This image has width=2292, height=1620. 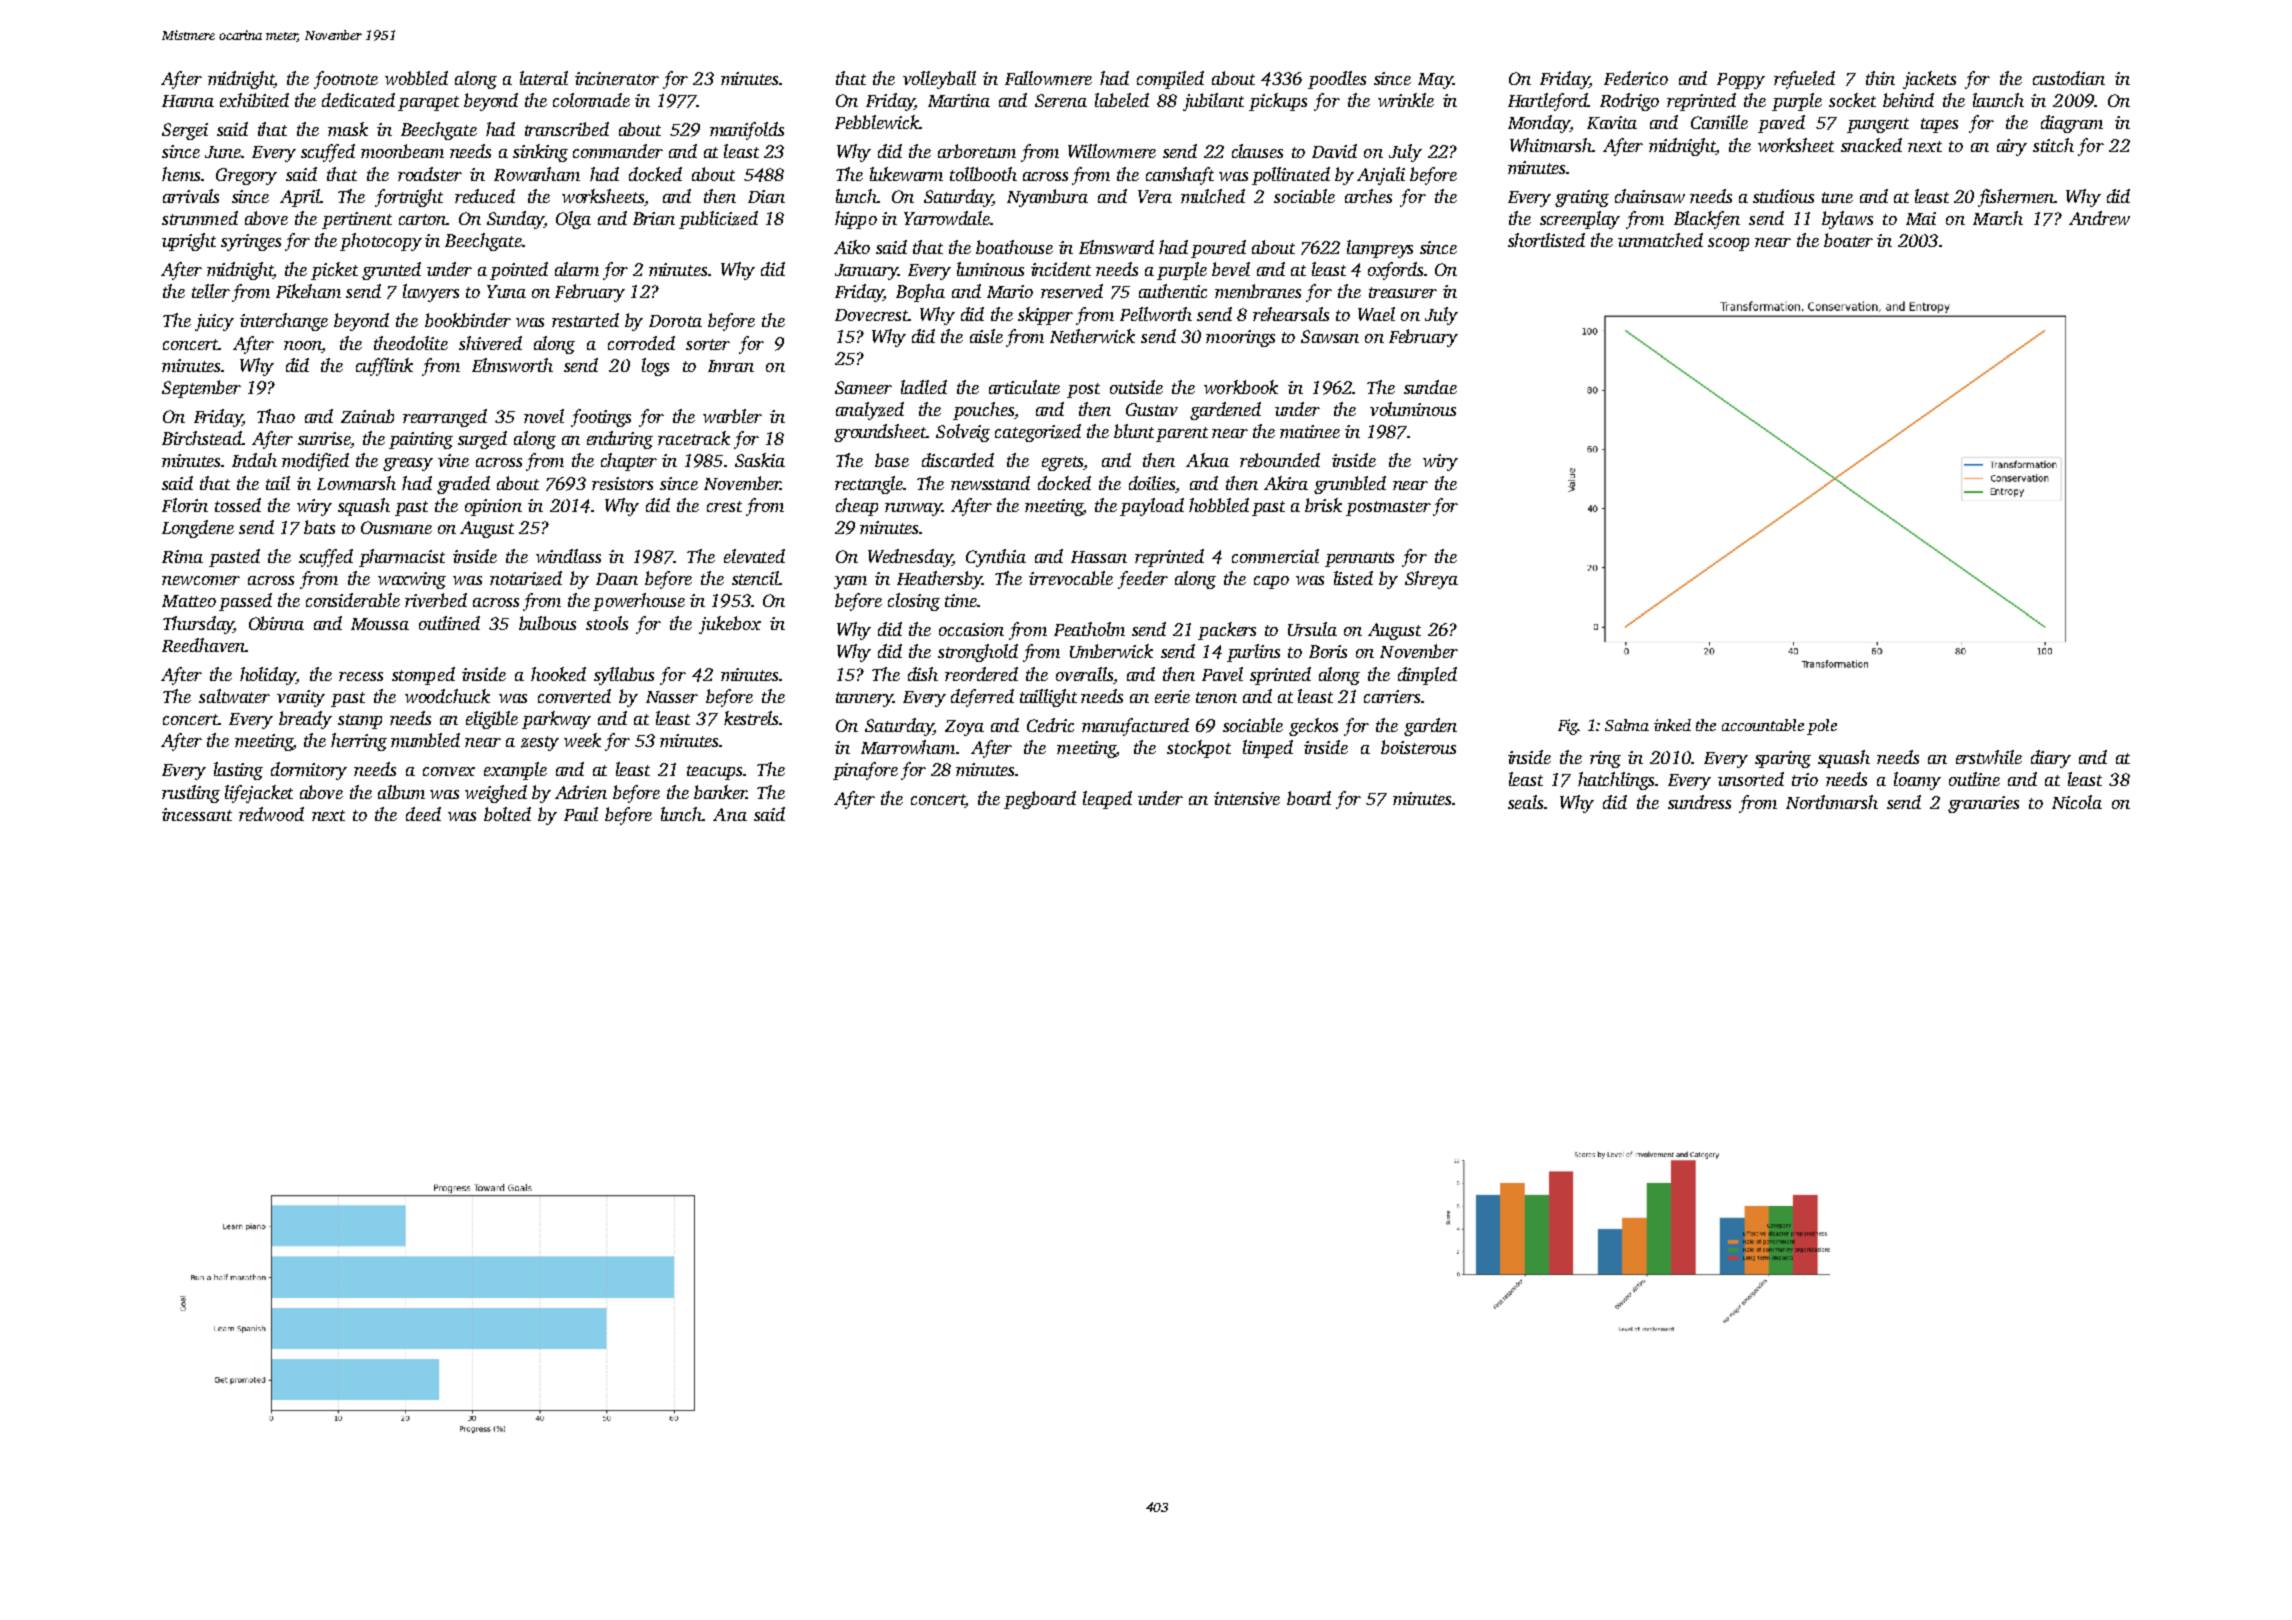 I want to click on Elmsworth, so click(x=512, y=365).
